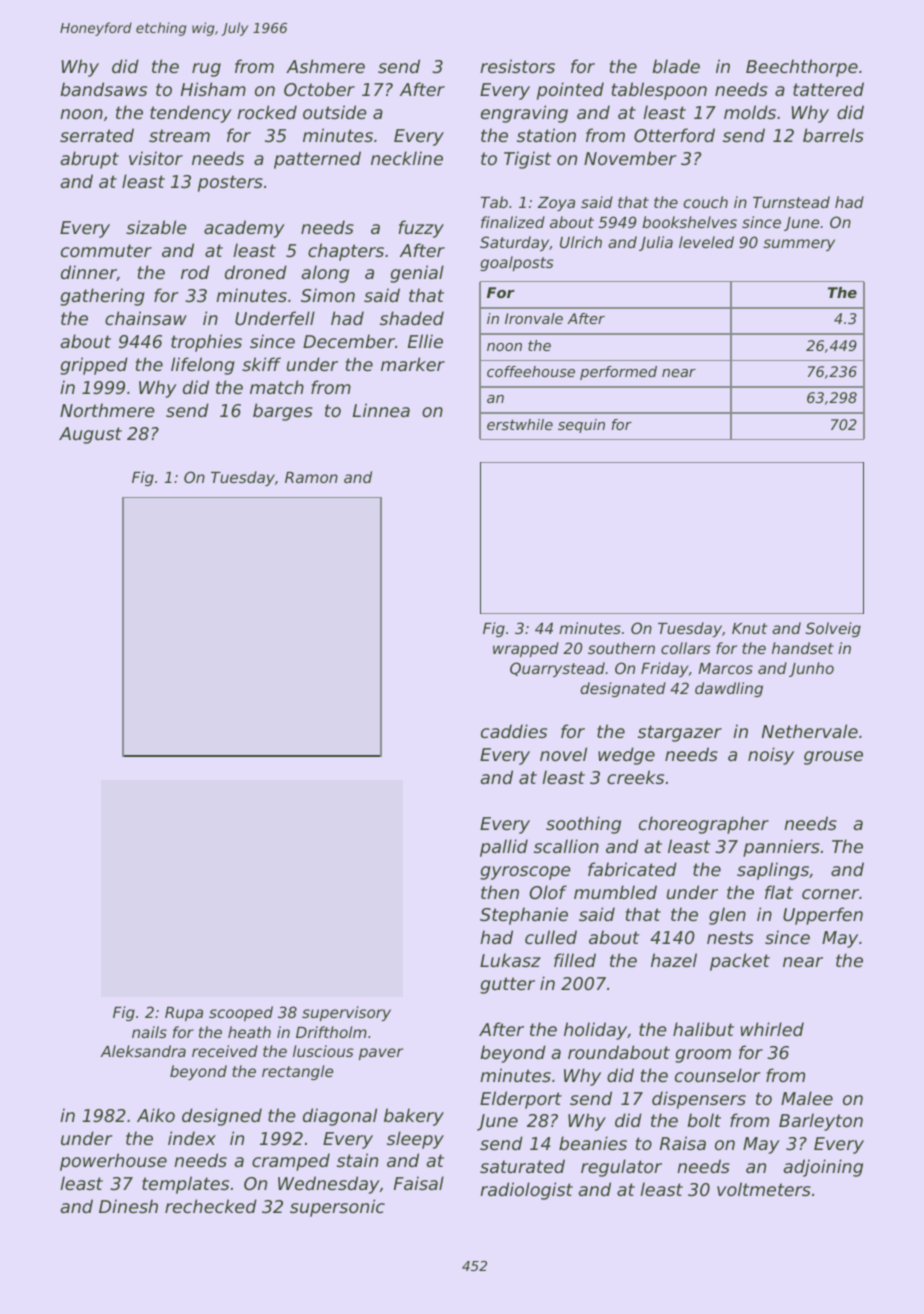  Describe the element at coordinates (311, 477) in the document. I see `Ramon` at that location.
